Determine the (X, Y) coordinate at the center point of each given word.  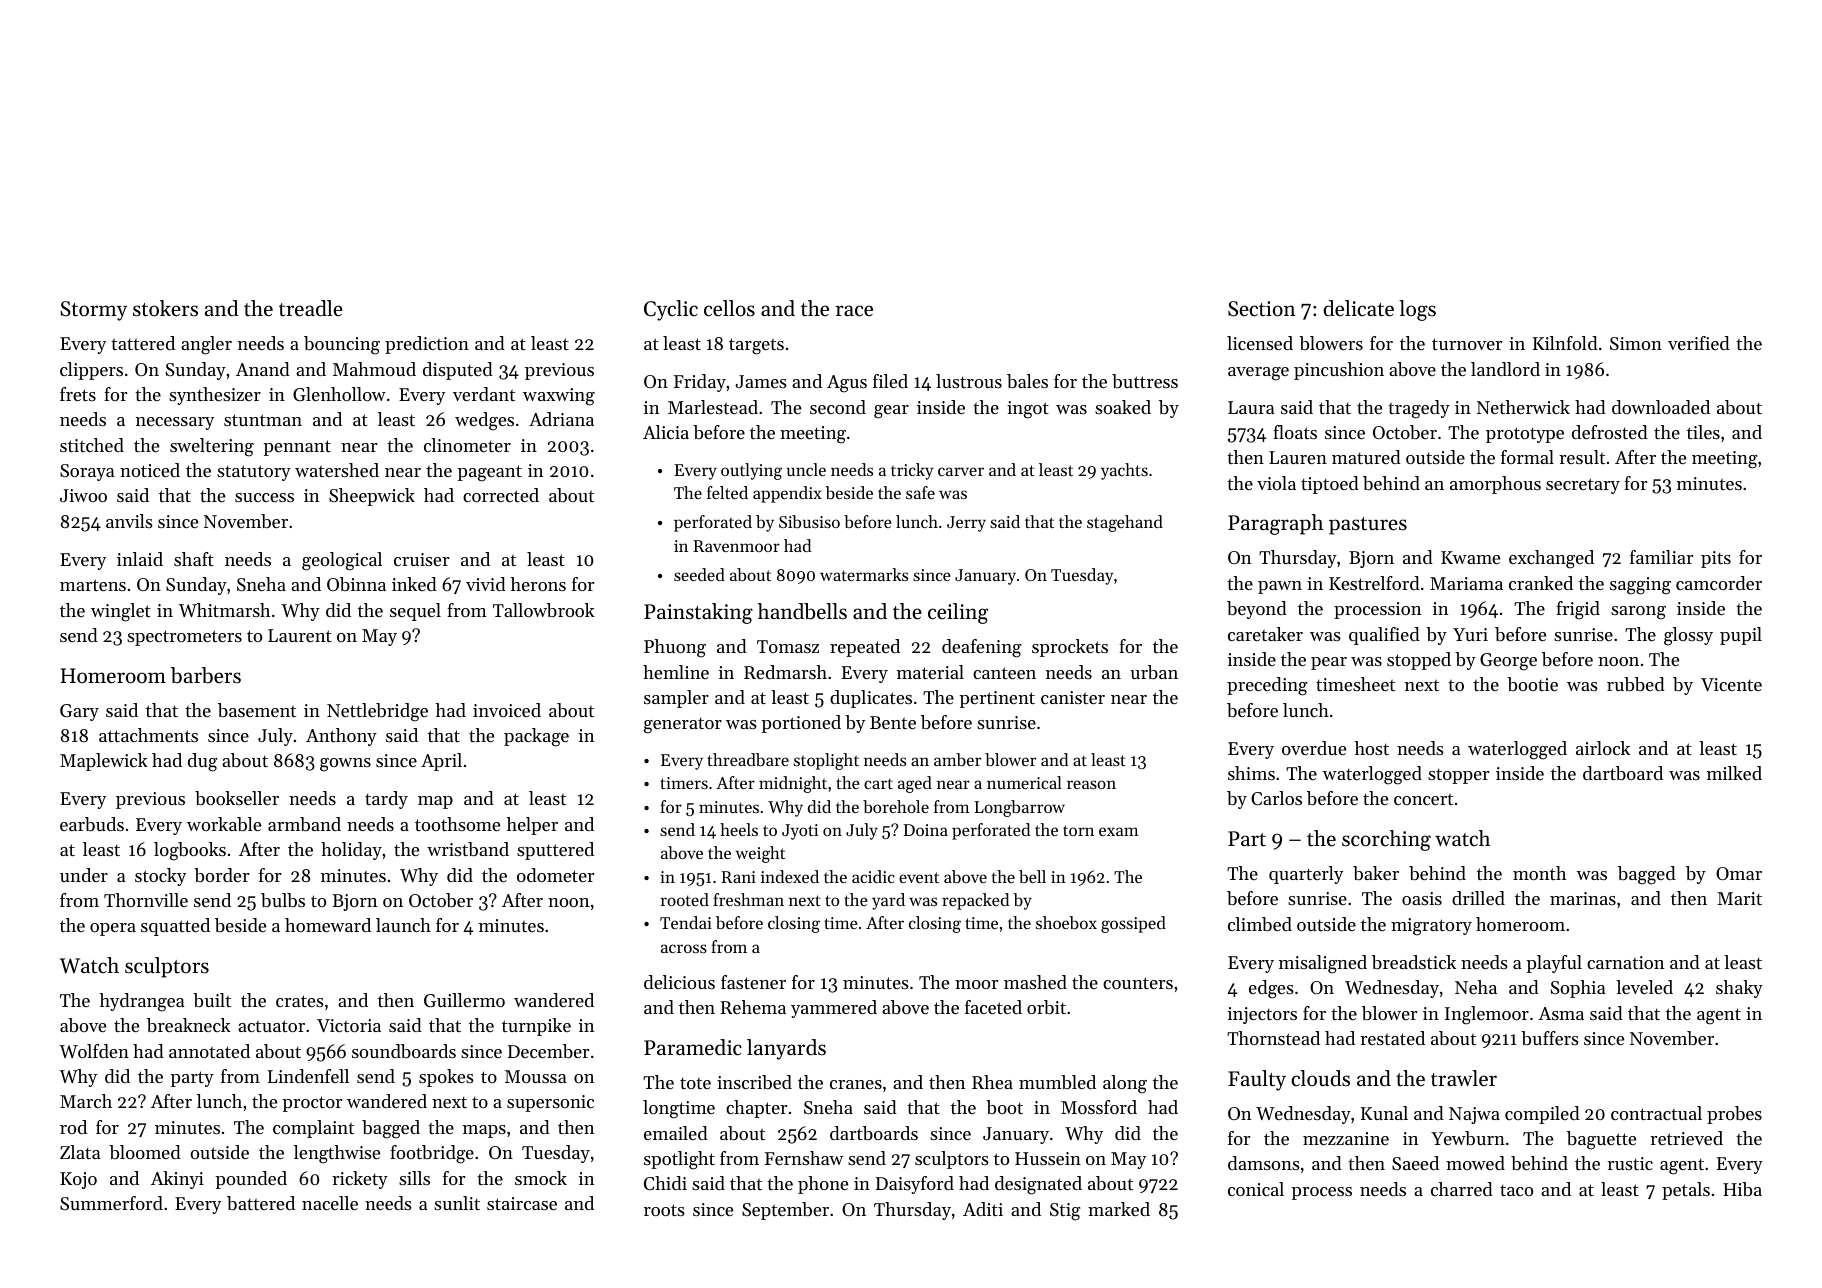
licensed (1260, 343)
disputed (458, 371)
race (854, 311)
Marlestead (713, 407)
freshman (748, 899)
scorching (1386, 840)
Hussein (1048, 1158)
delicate (1358, 308)
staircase (522, 1203)
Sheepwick (372, 497)
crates (300, 1001)
